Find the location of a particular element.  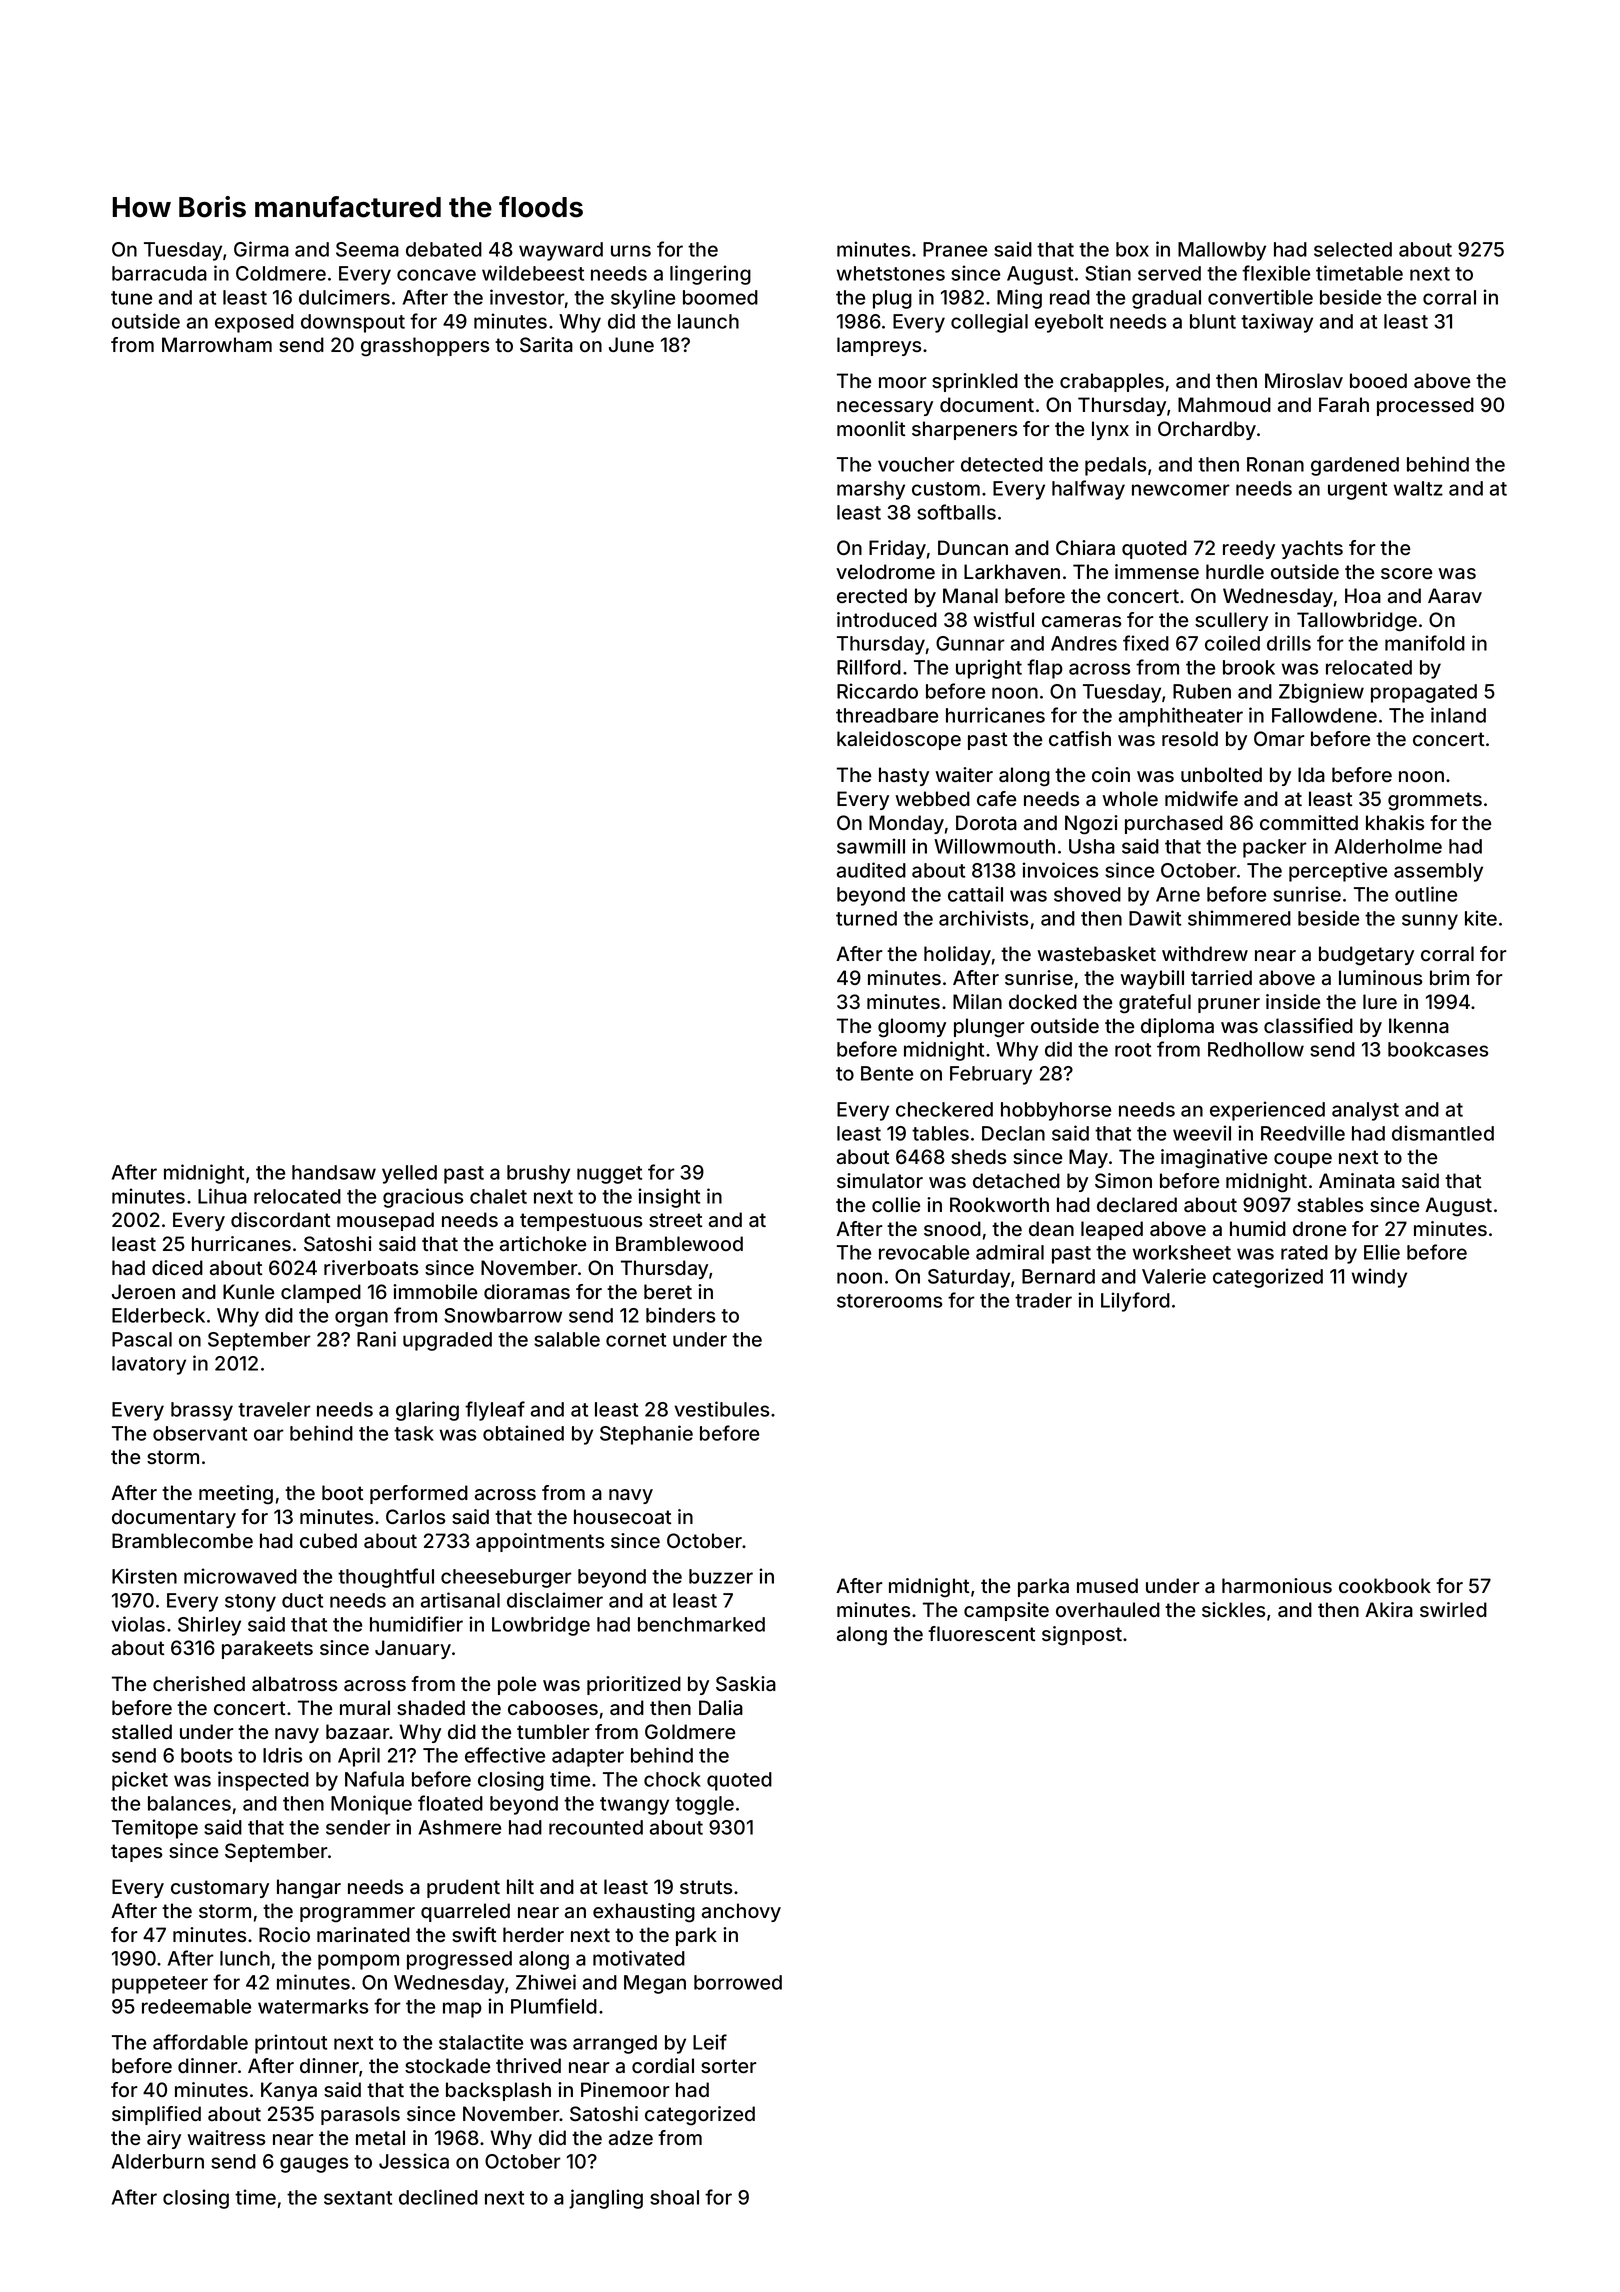

Marrowham is located at coordinates (217, 344).
